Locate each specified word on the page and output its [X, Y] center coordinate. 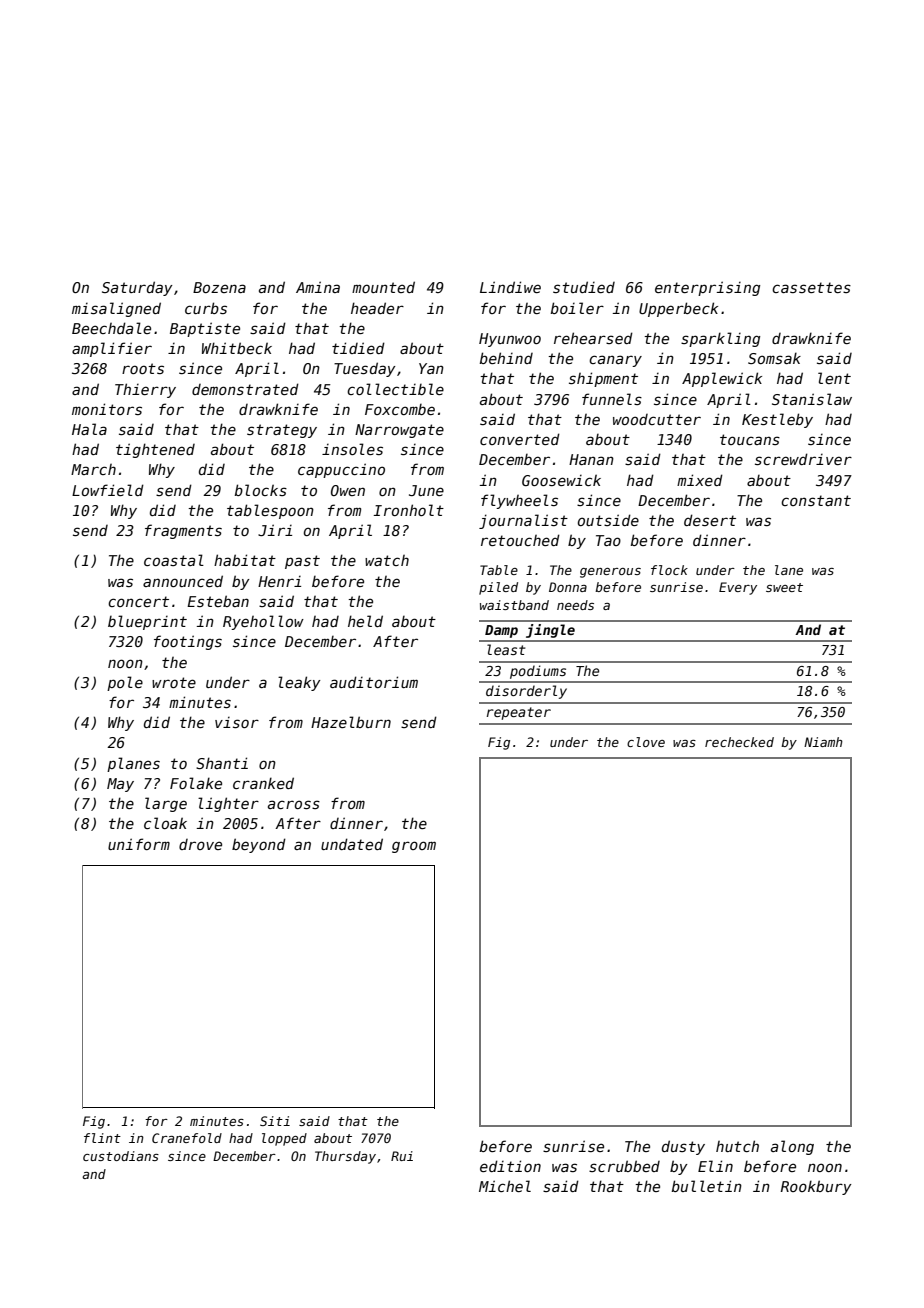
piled [498, 588]
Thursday [345, 1157]
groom [414, 847]
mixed [700, 480]
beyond [259, 845]
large [166, 804]
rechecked [739, 742]
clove [646, 742]
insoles [352, 449]
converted [520, 439]
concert [138, 601]
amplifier [112, 349]
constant [816, 500]
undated [352, 844]
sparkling [720, 339]
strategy [282, 431]
